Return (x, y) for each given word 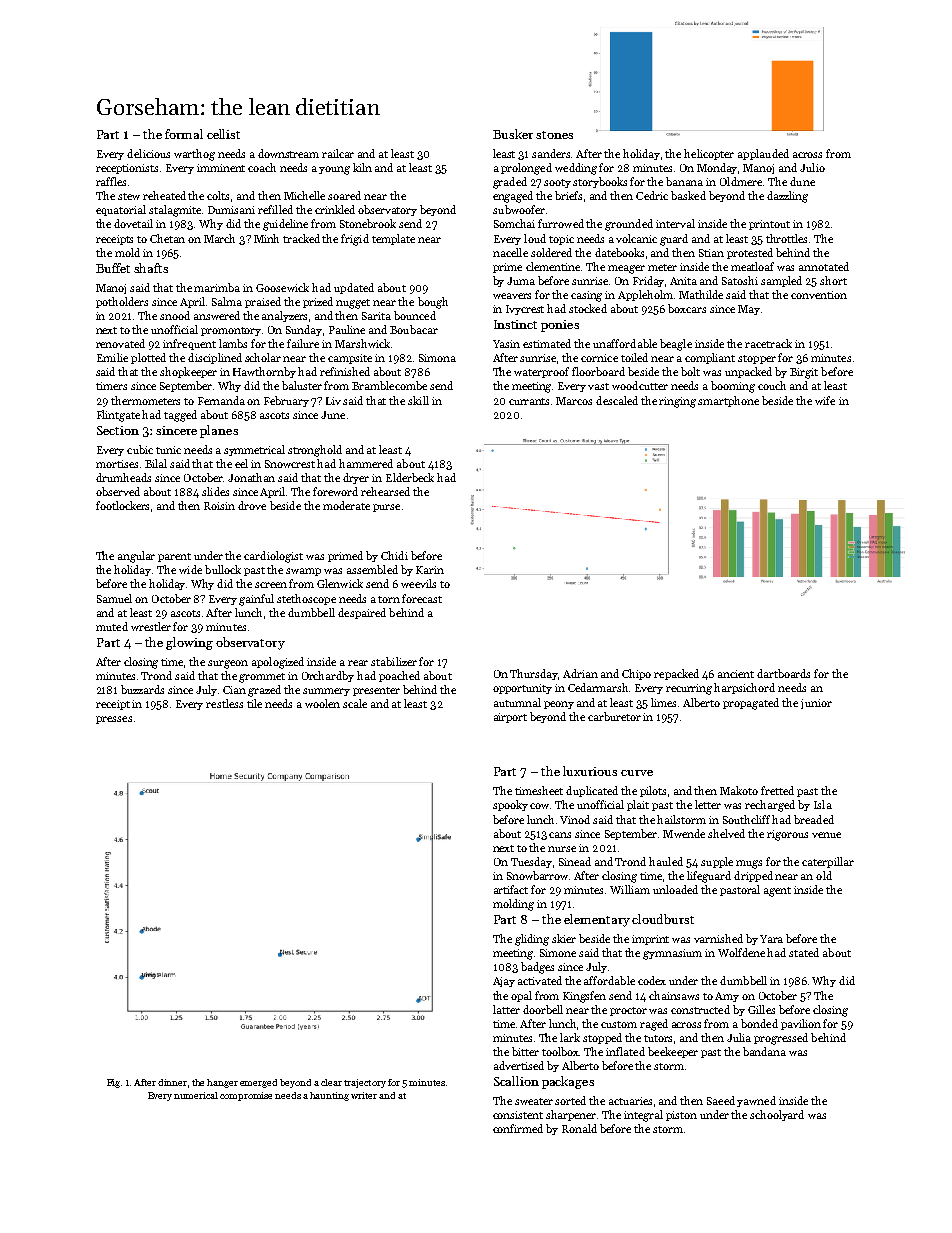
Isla (823, 804)
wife (825, 400)
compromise (246, 1096)
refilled (275, 209)
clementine (553, 266)
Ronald (579, 1128)
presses (114, 720)
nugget (353, 304)
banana (684, 181)
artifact (511, 889)
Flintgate (118, 416)
